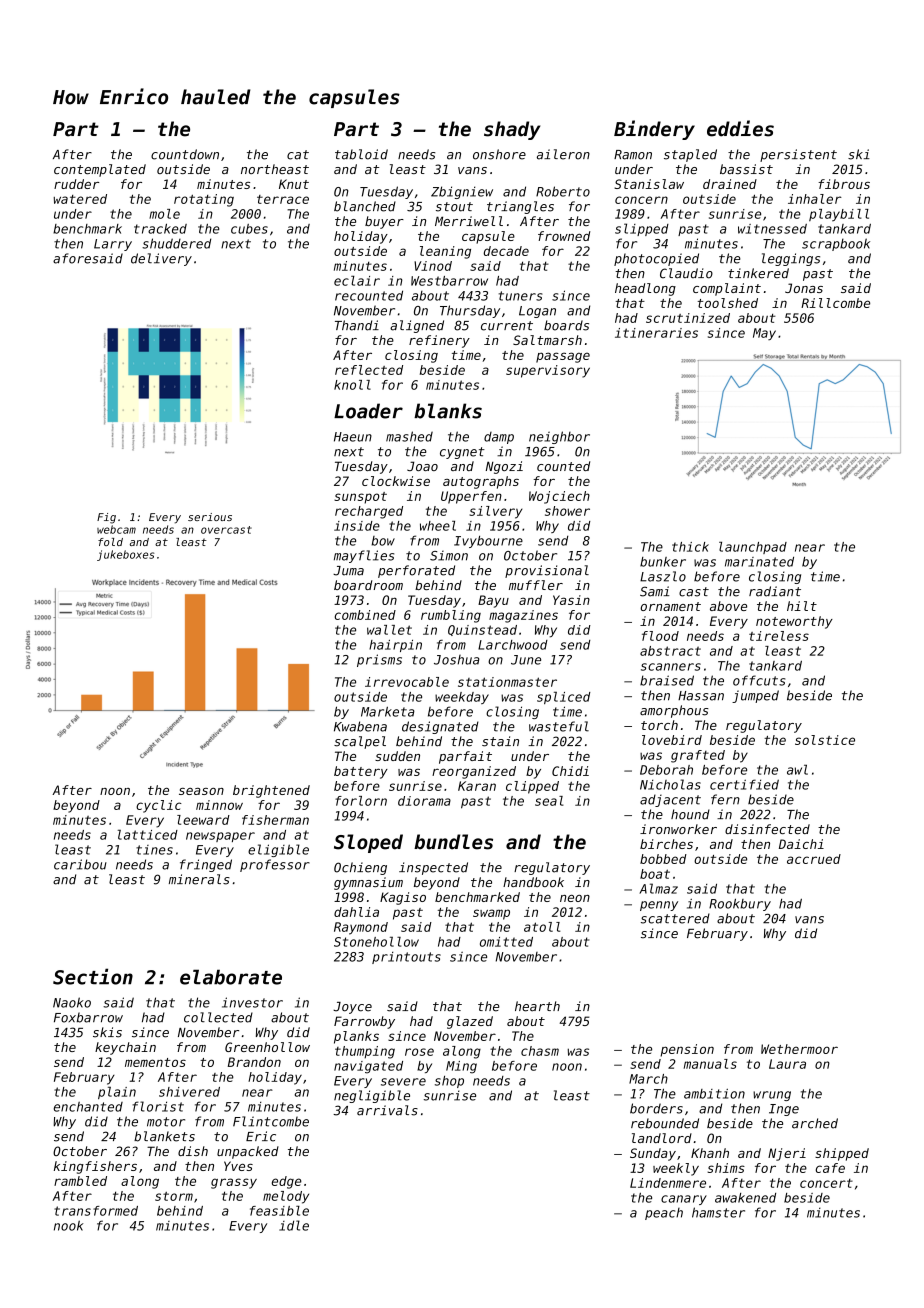 The width and height of the screenshot is (924, 1308). I want to click on Section, so click(93, 976).
